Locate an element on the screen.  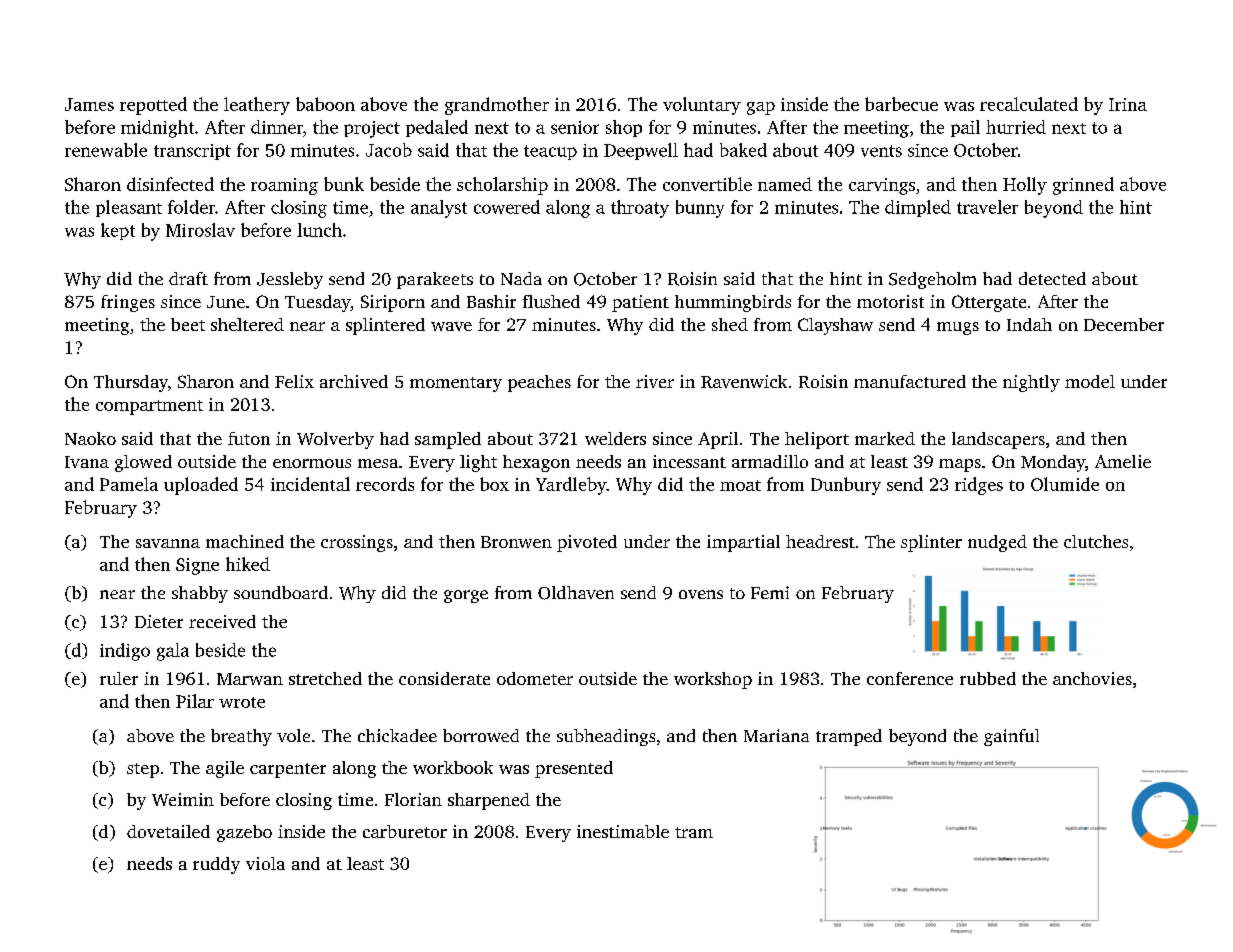
welders is located at coordinates (615, 438).
